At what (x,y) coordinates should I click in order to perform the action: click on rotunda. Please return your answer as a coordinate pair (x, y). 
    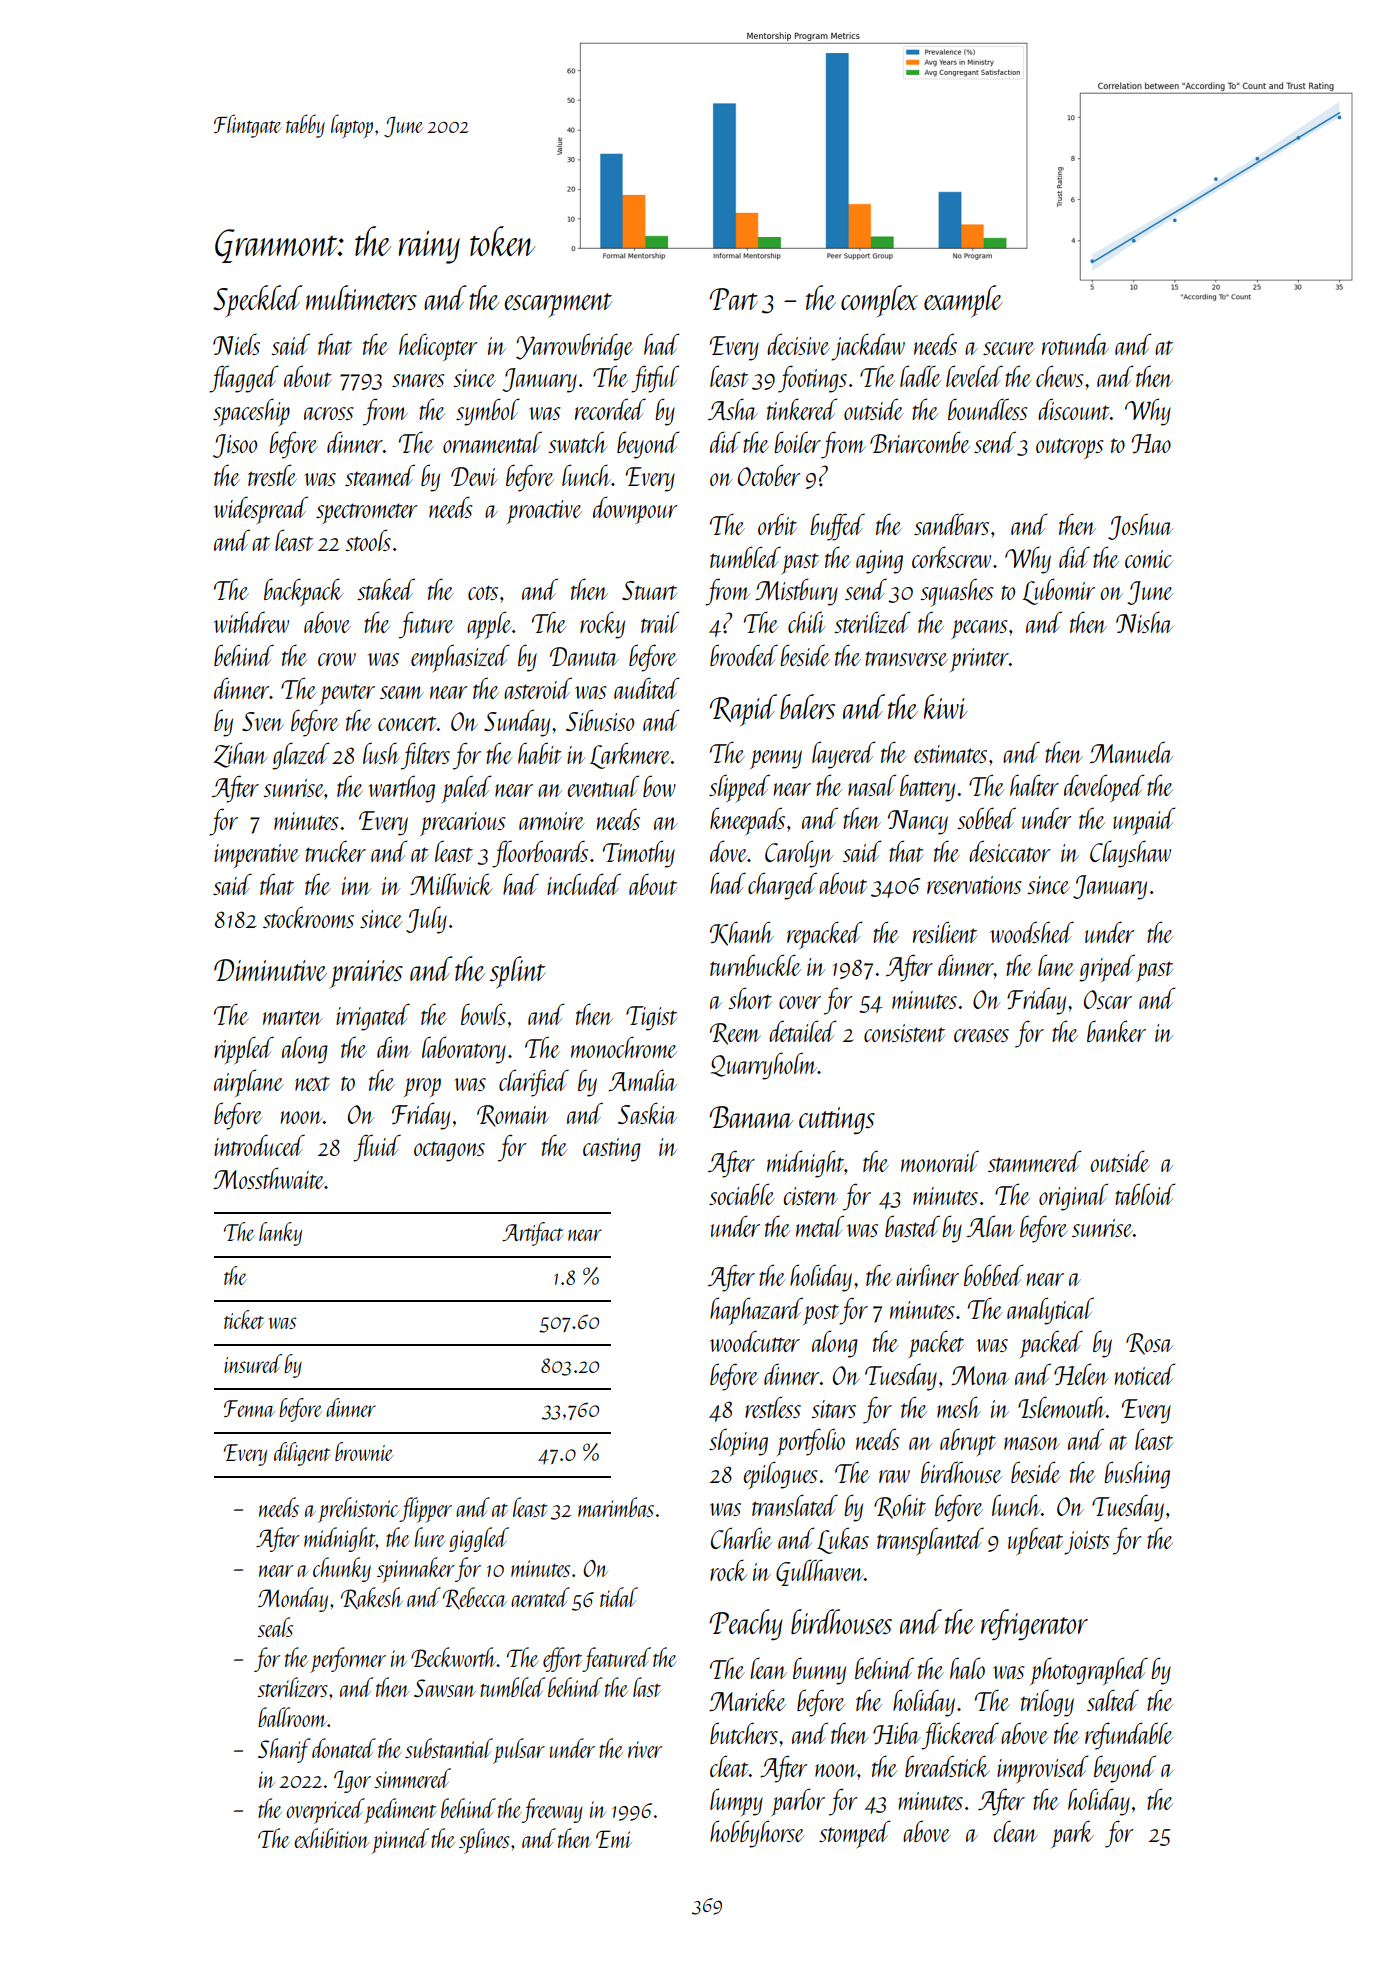
    Looking at the image, I should click on (1075, 344).
